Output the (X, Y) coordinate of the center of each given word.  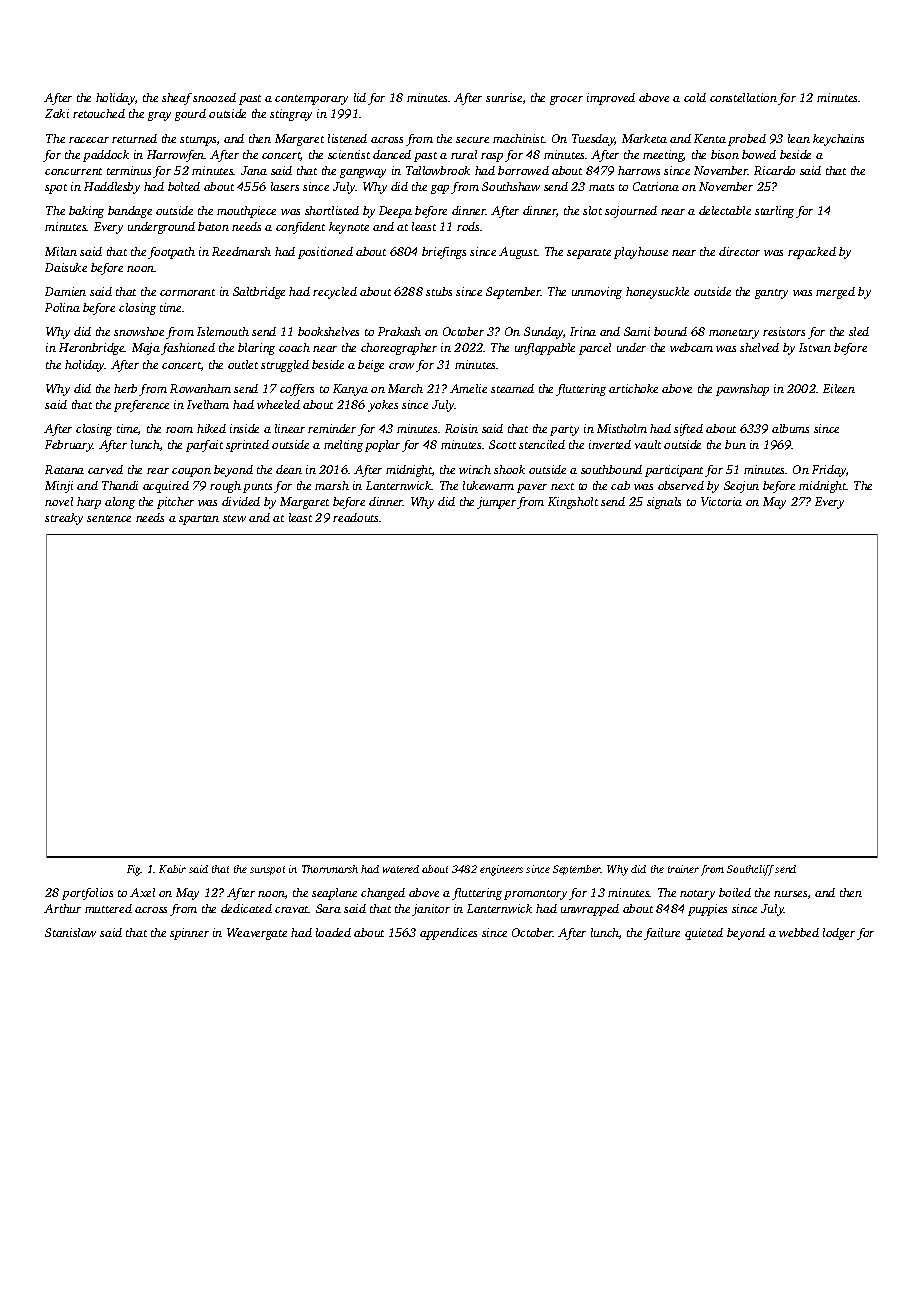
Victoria (721, 501)
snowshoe (139, 331)
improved (611, 99)
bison (725, 154)
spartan (199, 520)
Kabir (172, 869)
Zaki (57, 113)
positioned (325, 253)
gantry (771, 294)
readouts (355, 517)
